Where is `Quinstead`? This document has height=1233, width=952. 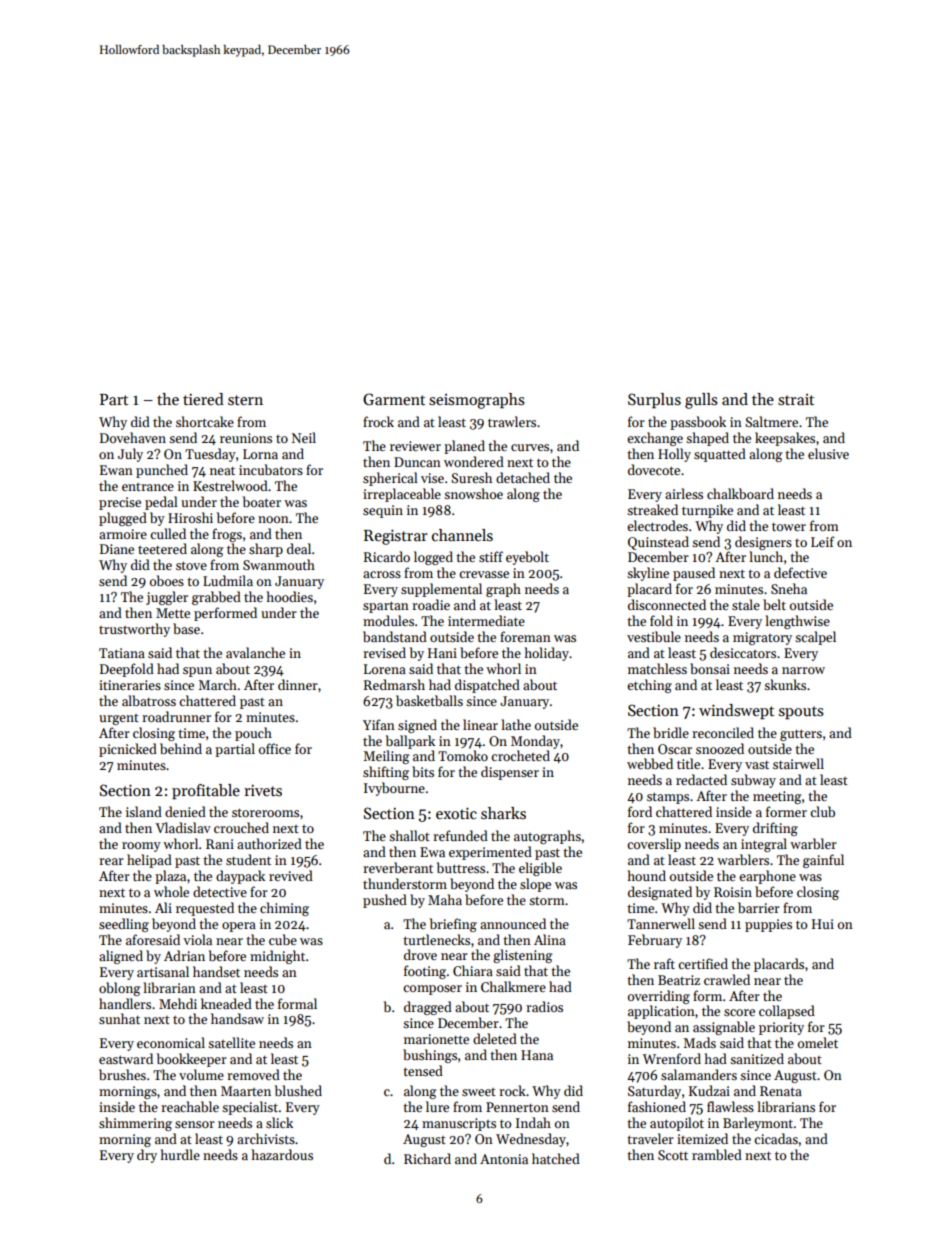 Quinstead is located at coordinates (658, 543).
